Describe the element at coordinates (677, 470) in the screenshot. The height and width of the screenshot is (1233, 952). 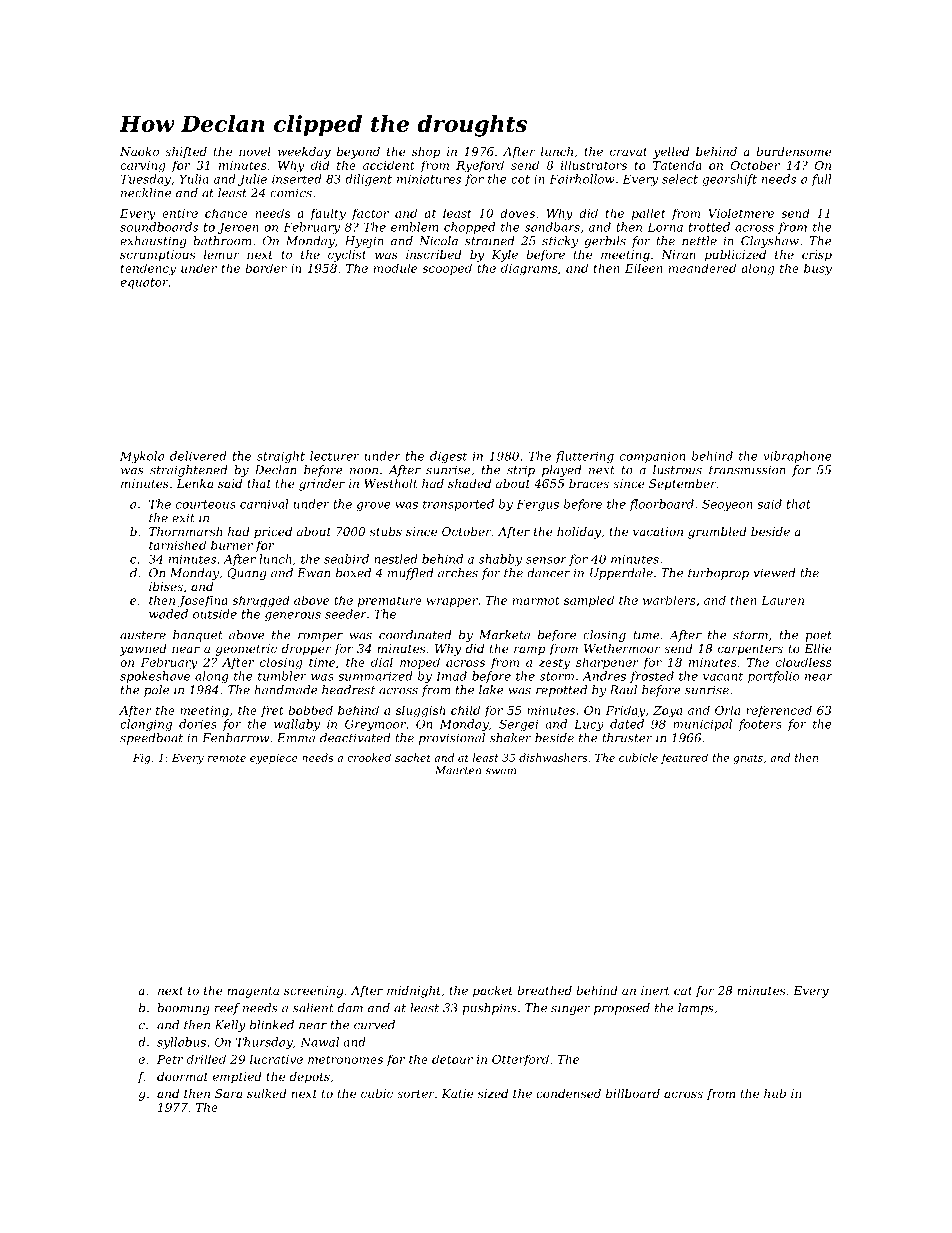
I see `lustrous` at that location.
